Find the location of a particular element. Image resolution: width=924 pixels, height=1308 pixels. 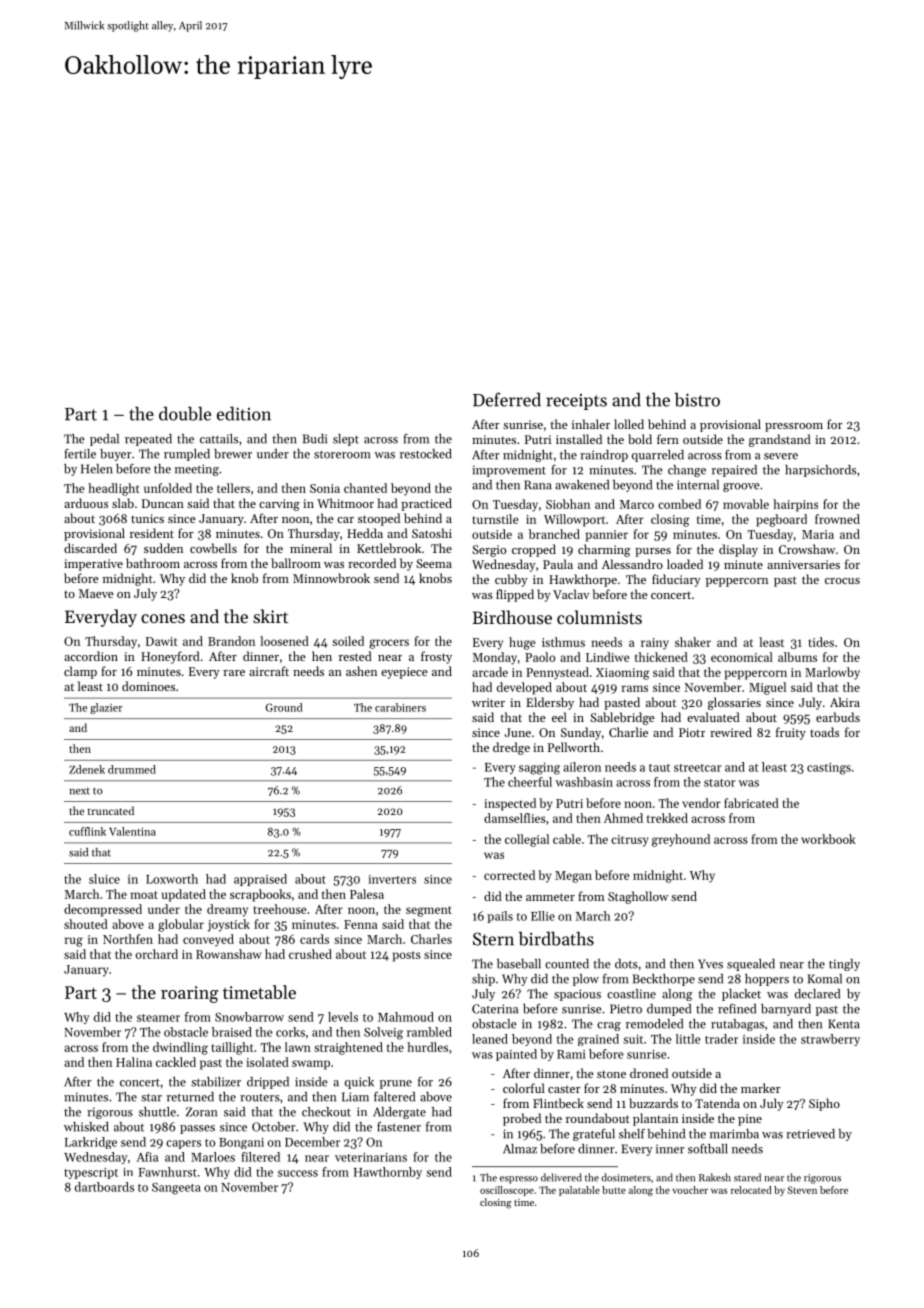

Honeyford is located at coordinates (170, 657).
